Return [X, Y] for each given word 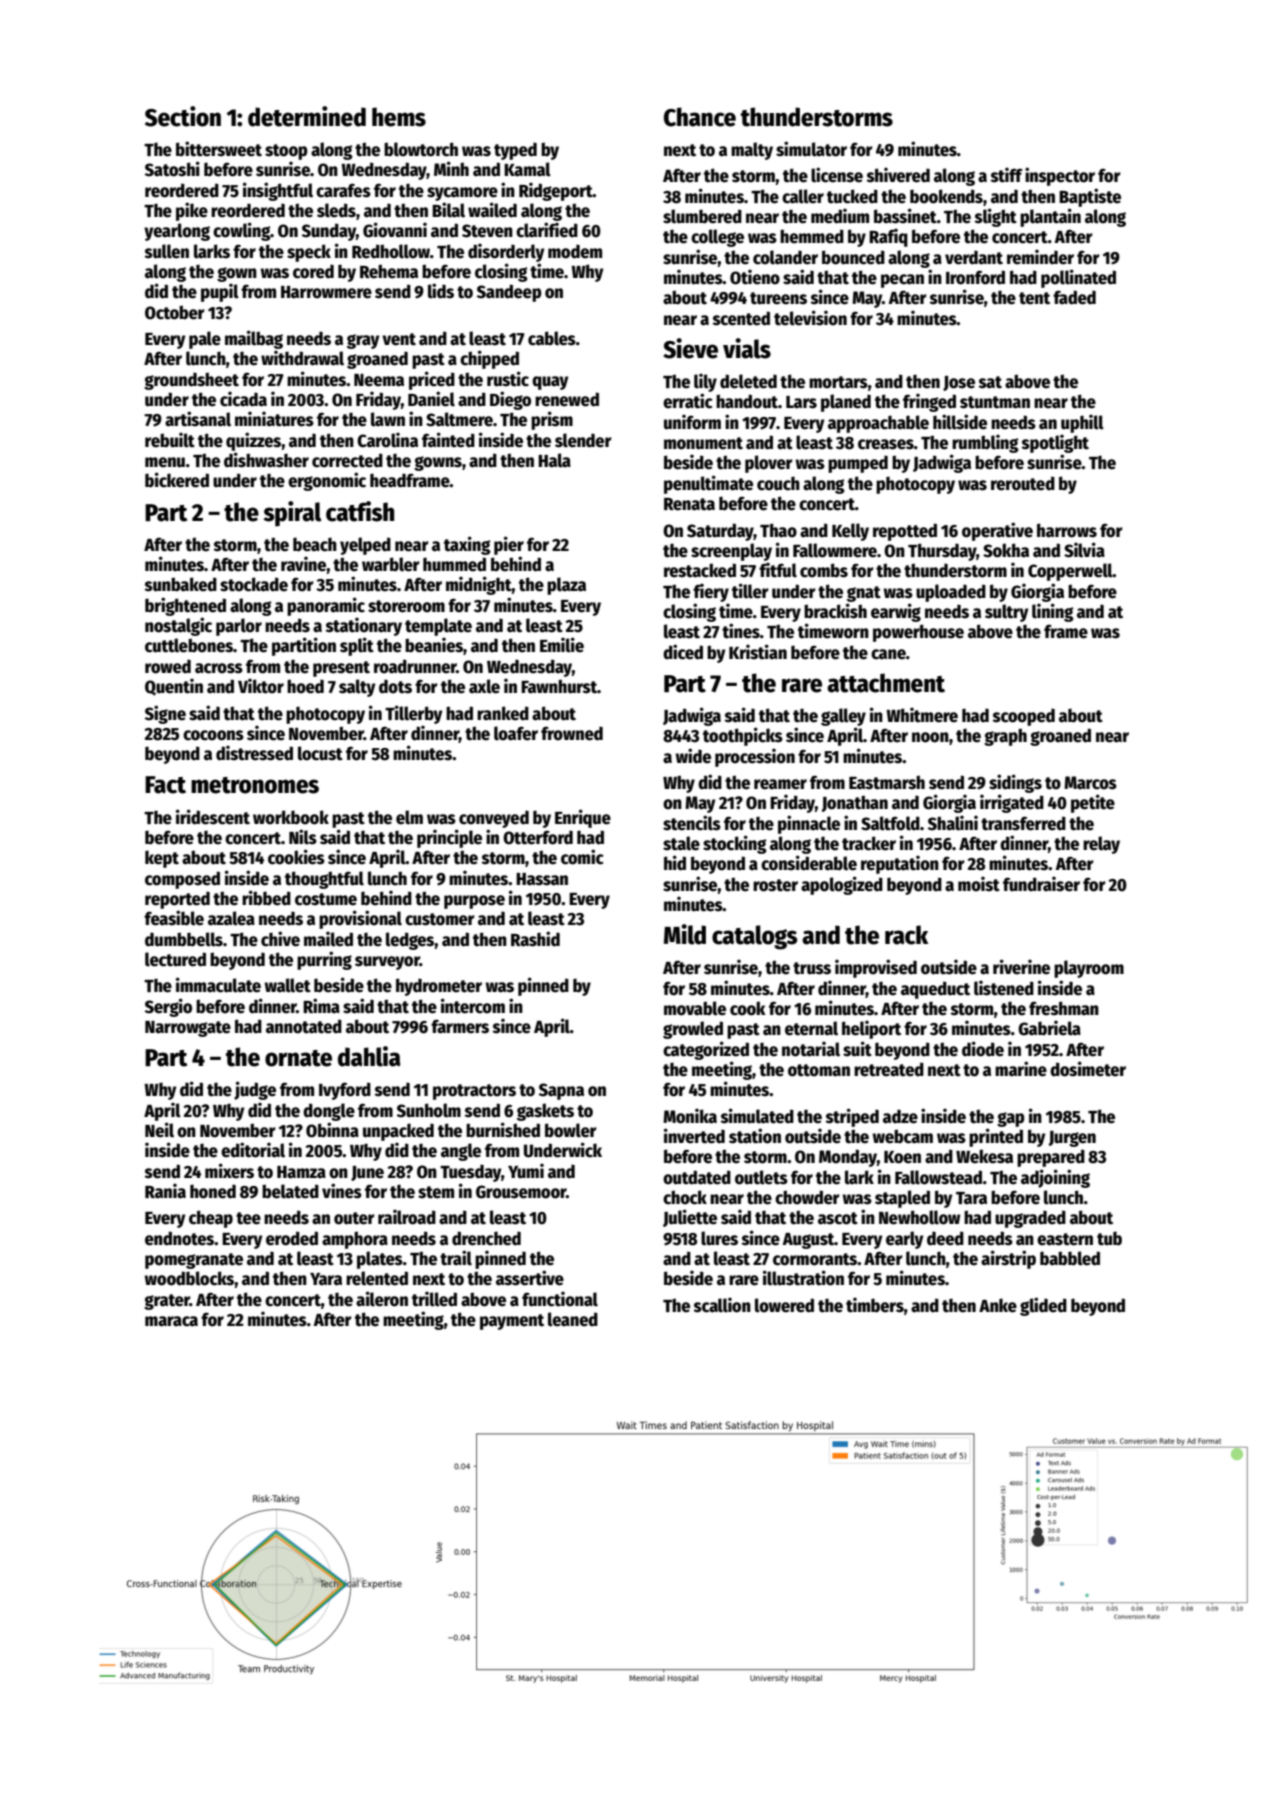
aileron [382, 1299]
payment [512, 1322]
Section [183, 116]
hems [399, 117]
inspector [1060, 176]
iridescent [213, 817]
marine [1021, 1069]
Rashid [535, 939]
